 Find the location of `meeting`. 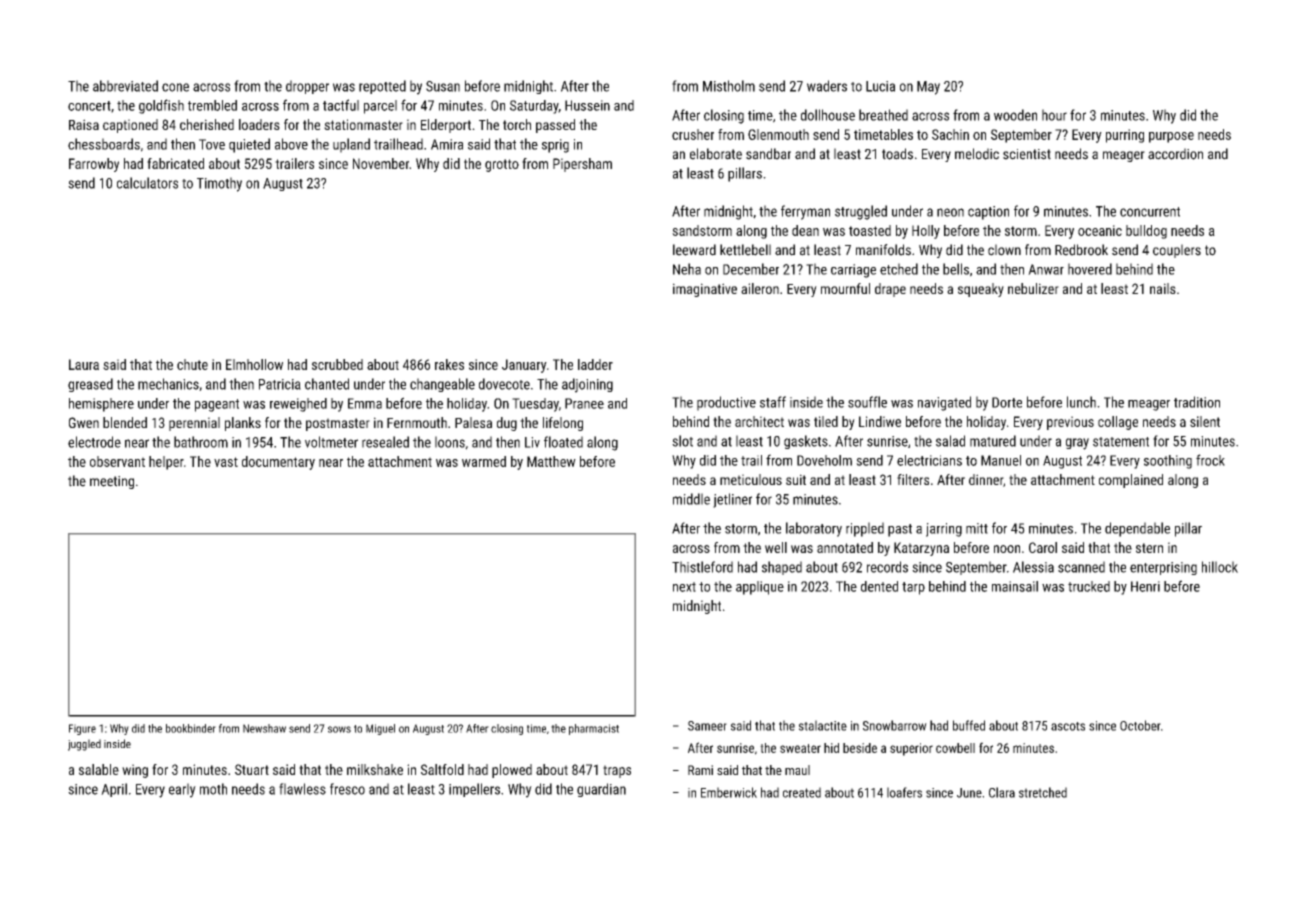

meeting is located at coordinates (112, 482).
